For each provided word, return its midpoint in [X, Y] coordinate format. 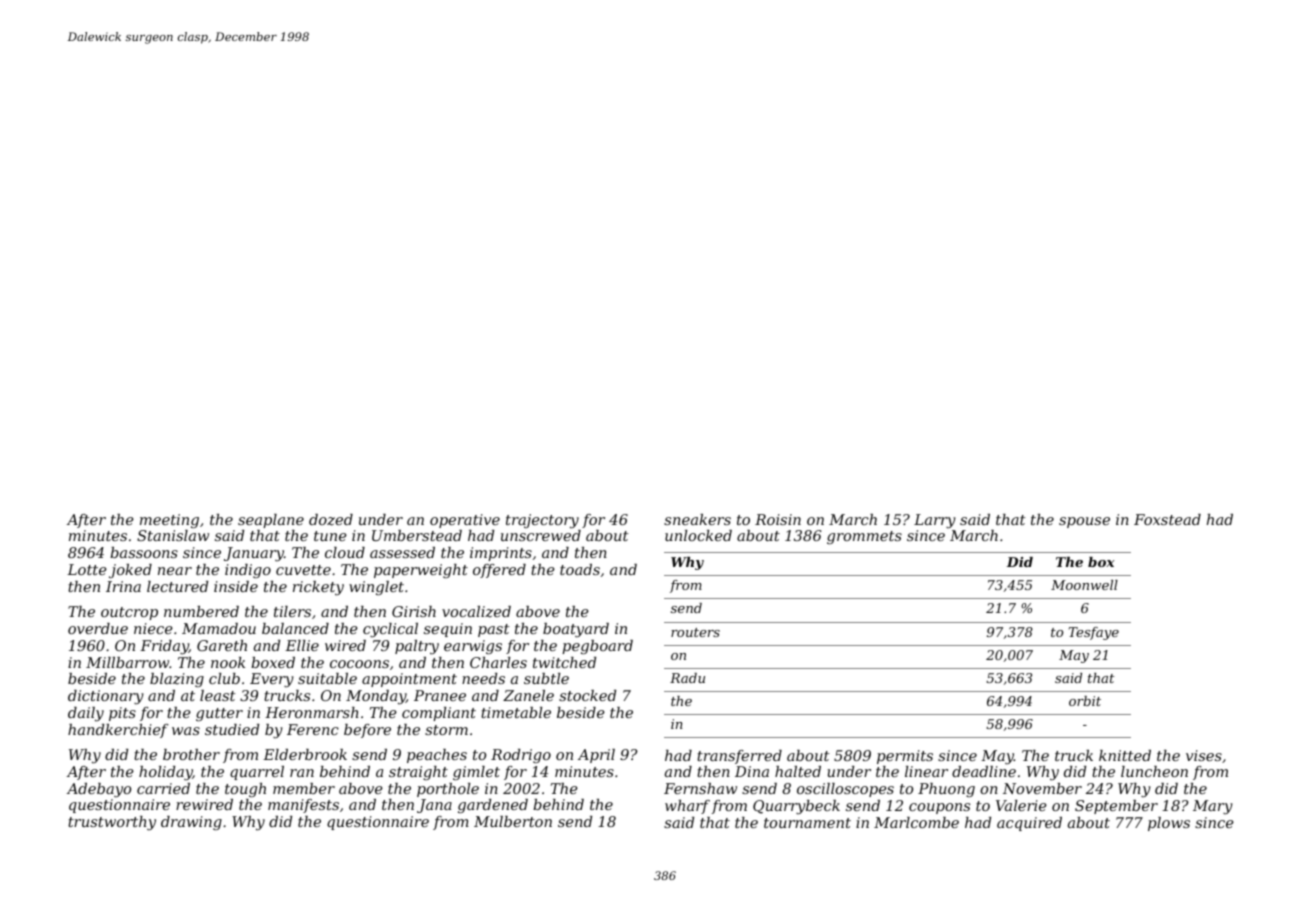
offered [499, 571]
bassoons [144, 552]
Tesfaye [1094, 633]
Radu [687, 678]
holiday [166, 773]
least [218, 695]
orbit [1085, 701]
